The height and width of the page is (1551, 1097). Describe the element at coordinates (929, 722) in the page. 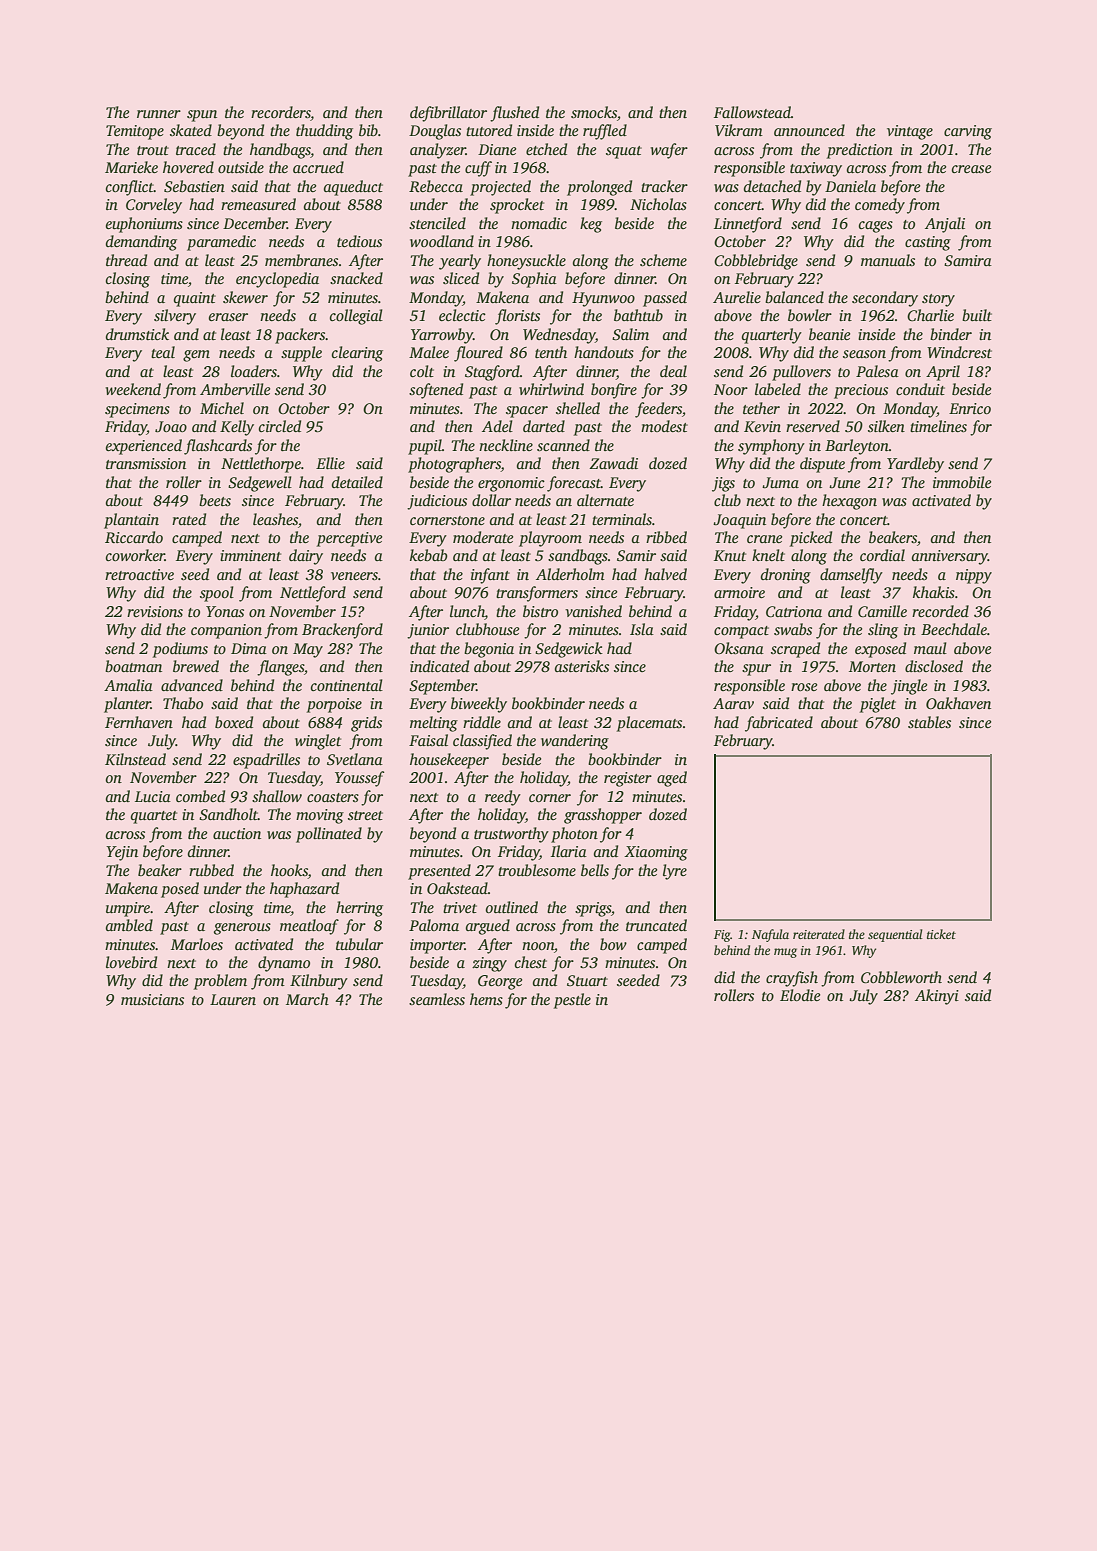

I see `stables` at that location.
